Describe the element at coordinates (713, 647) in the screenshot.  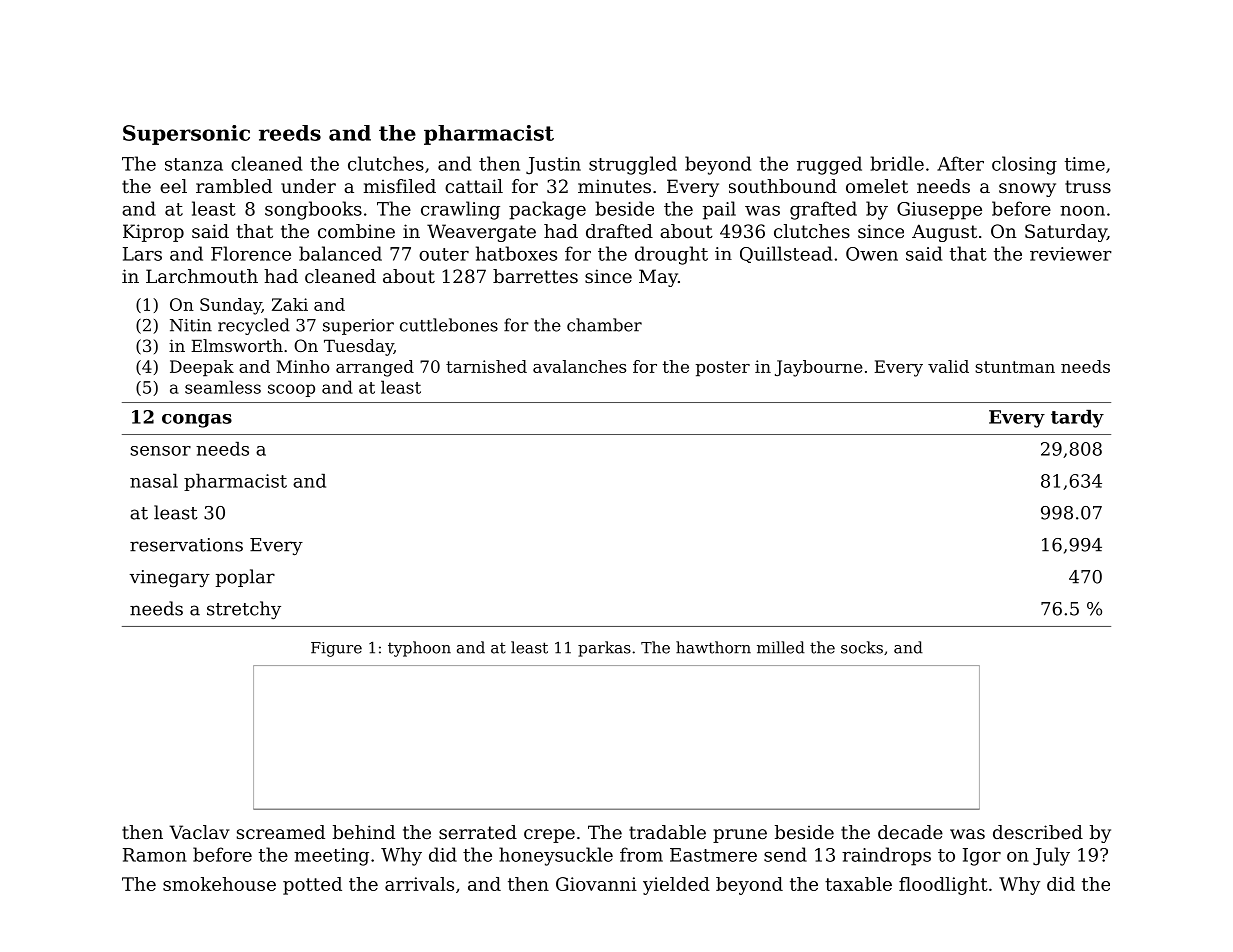
I see `hawthorn` at that location.
